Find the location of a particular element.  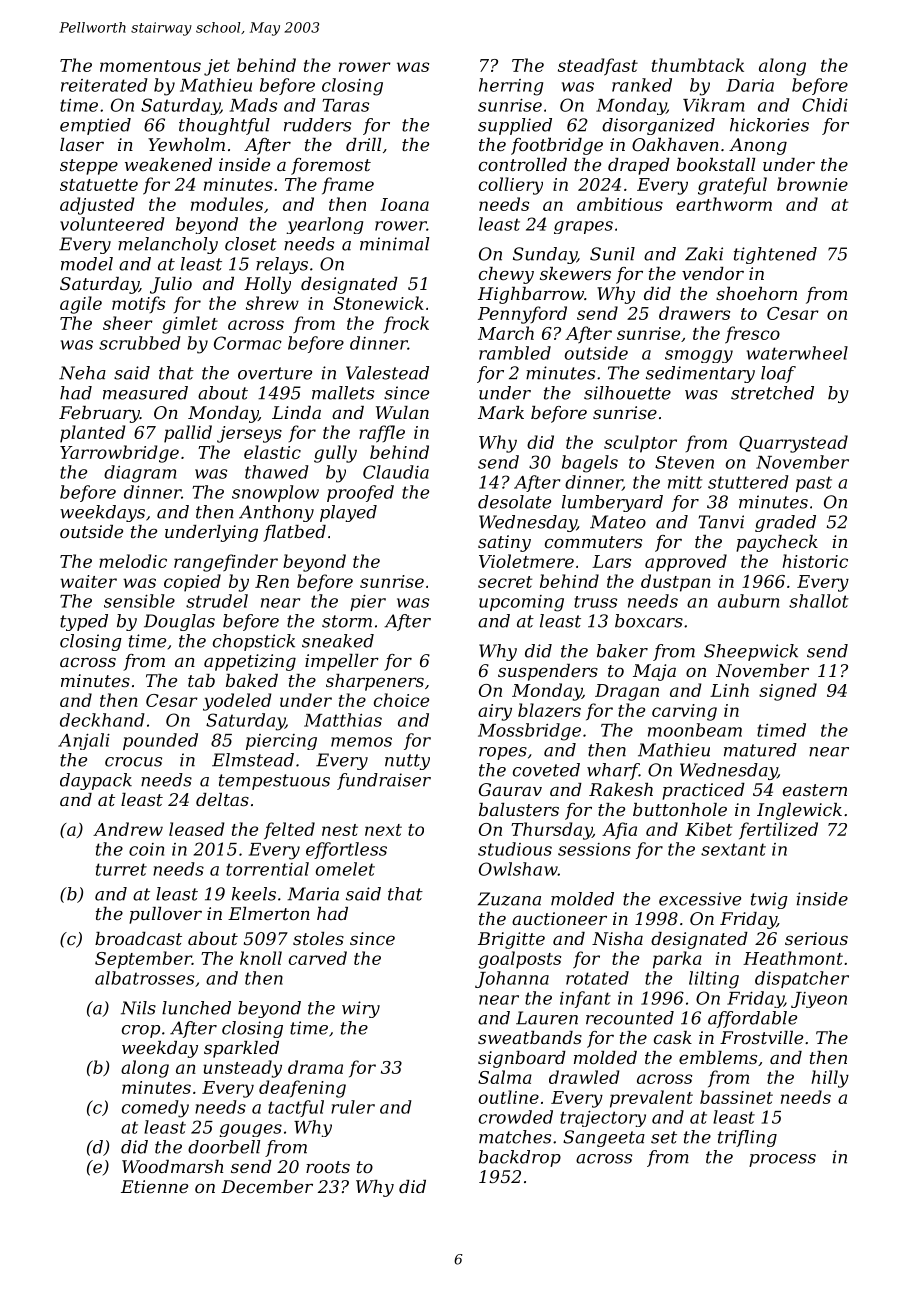

approved is located at coordinates (686, 563).
